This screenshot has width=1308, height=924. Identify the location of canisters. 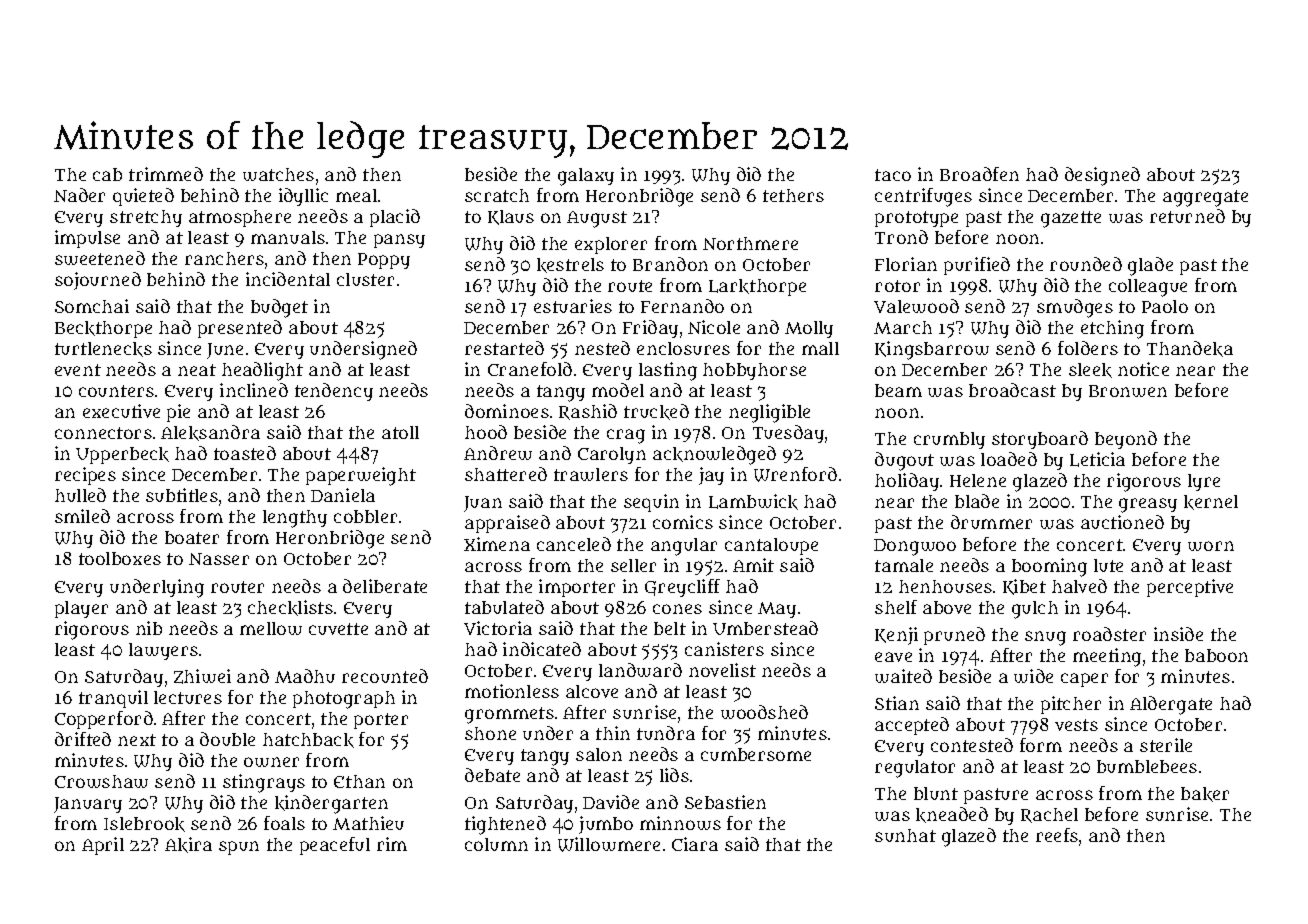
(724, 649).
